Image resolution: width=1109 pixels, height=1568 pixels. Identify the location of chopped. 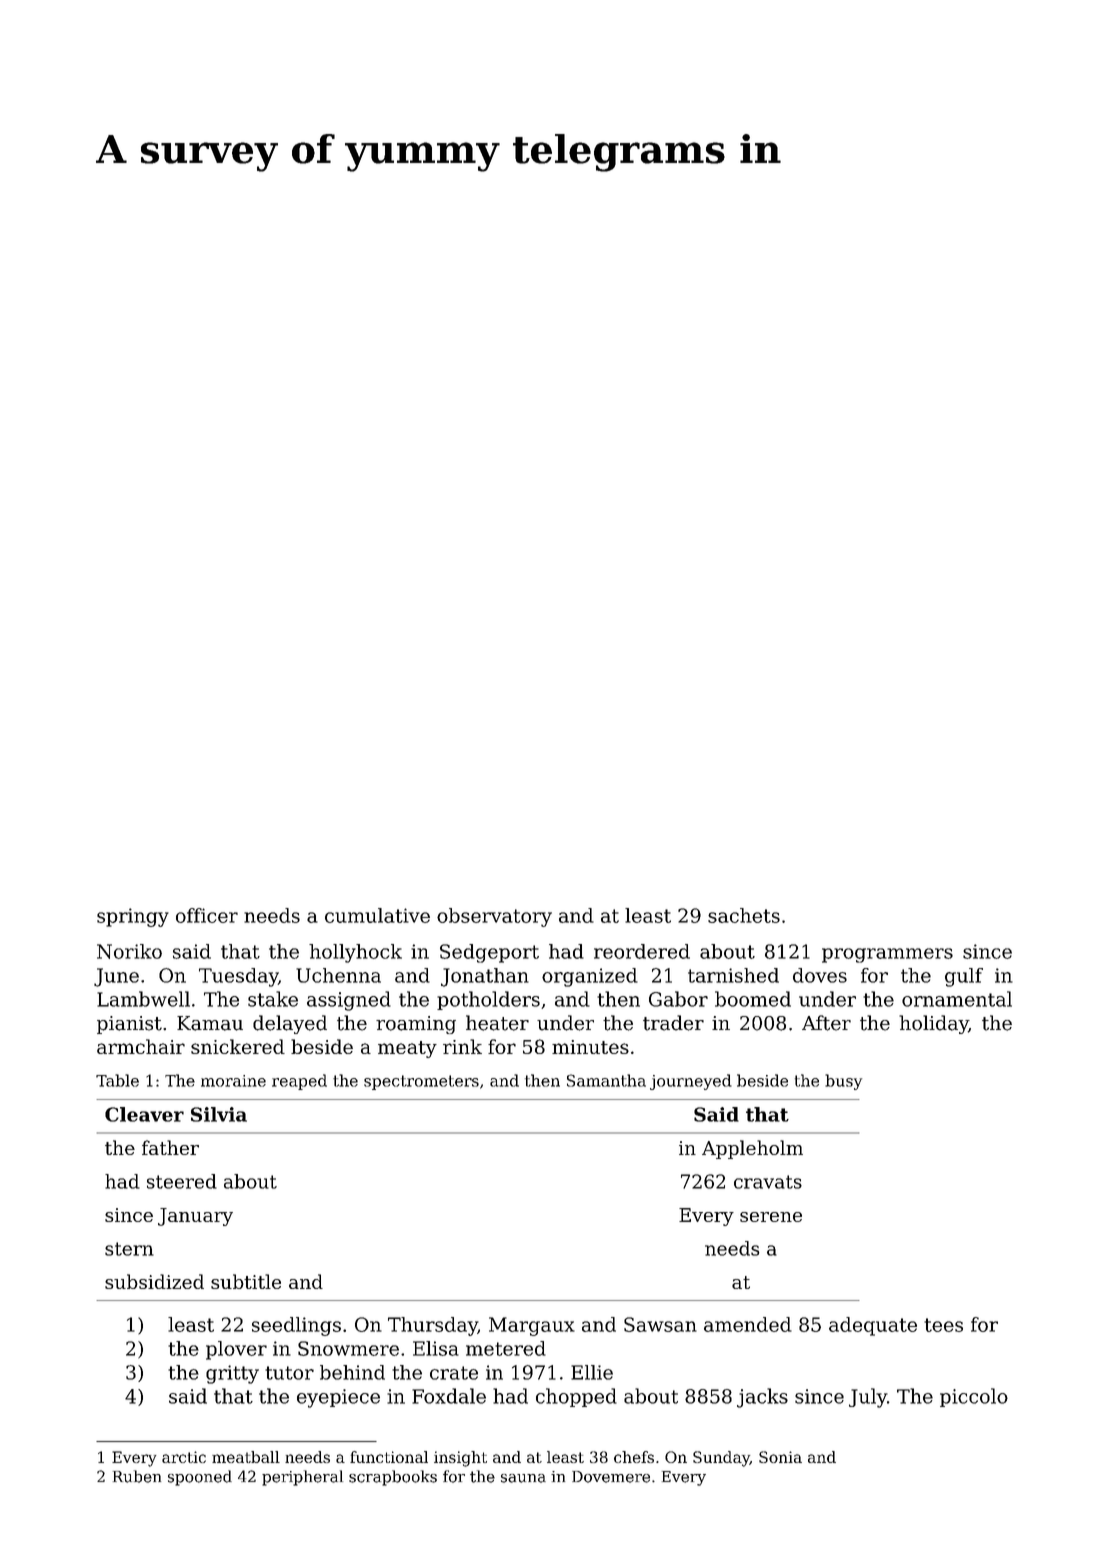
(576, 1397).
